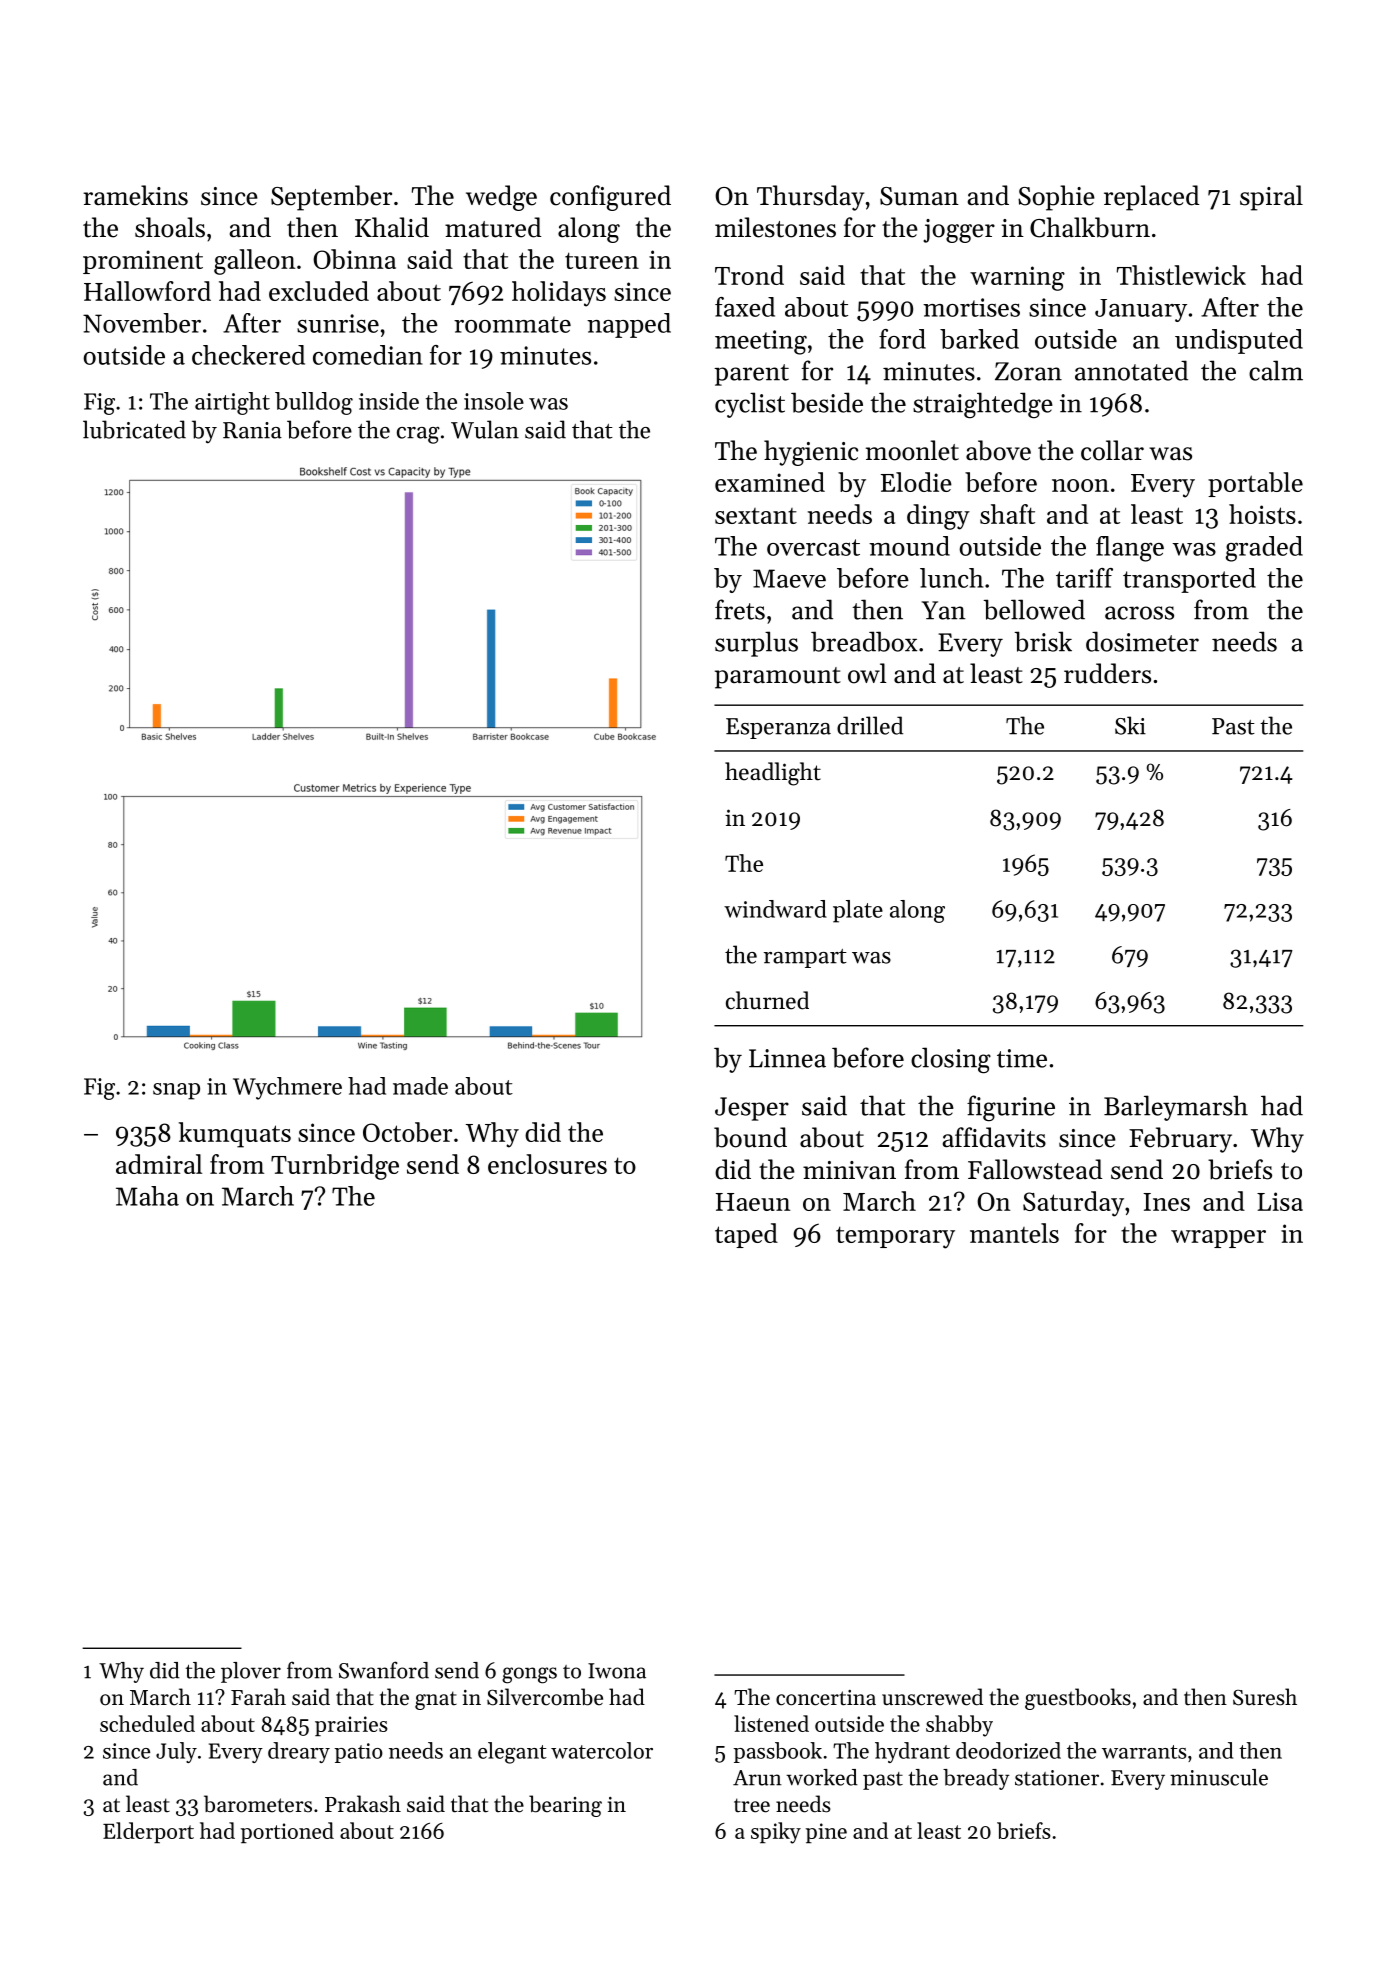 The image size is (1386, 1969). Describe the element at coordinates (770, 482) in the document. I see `examined` at that location.
